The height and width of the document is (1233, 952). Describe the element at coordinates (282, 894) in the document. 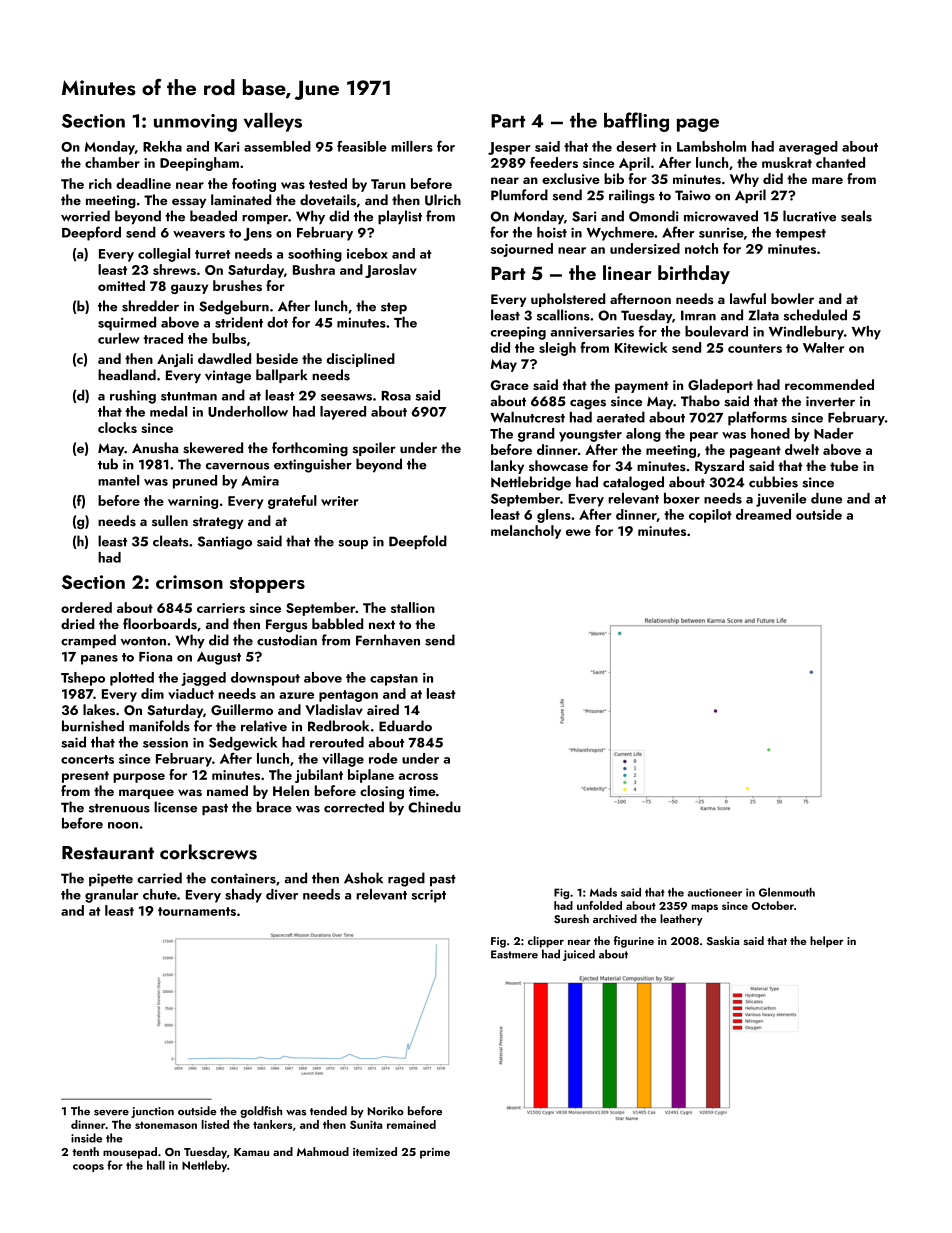

I see `diver` at that location.
